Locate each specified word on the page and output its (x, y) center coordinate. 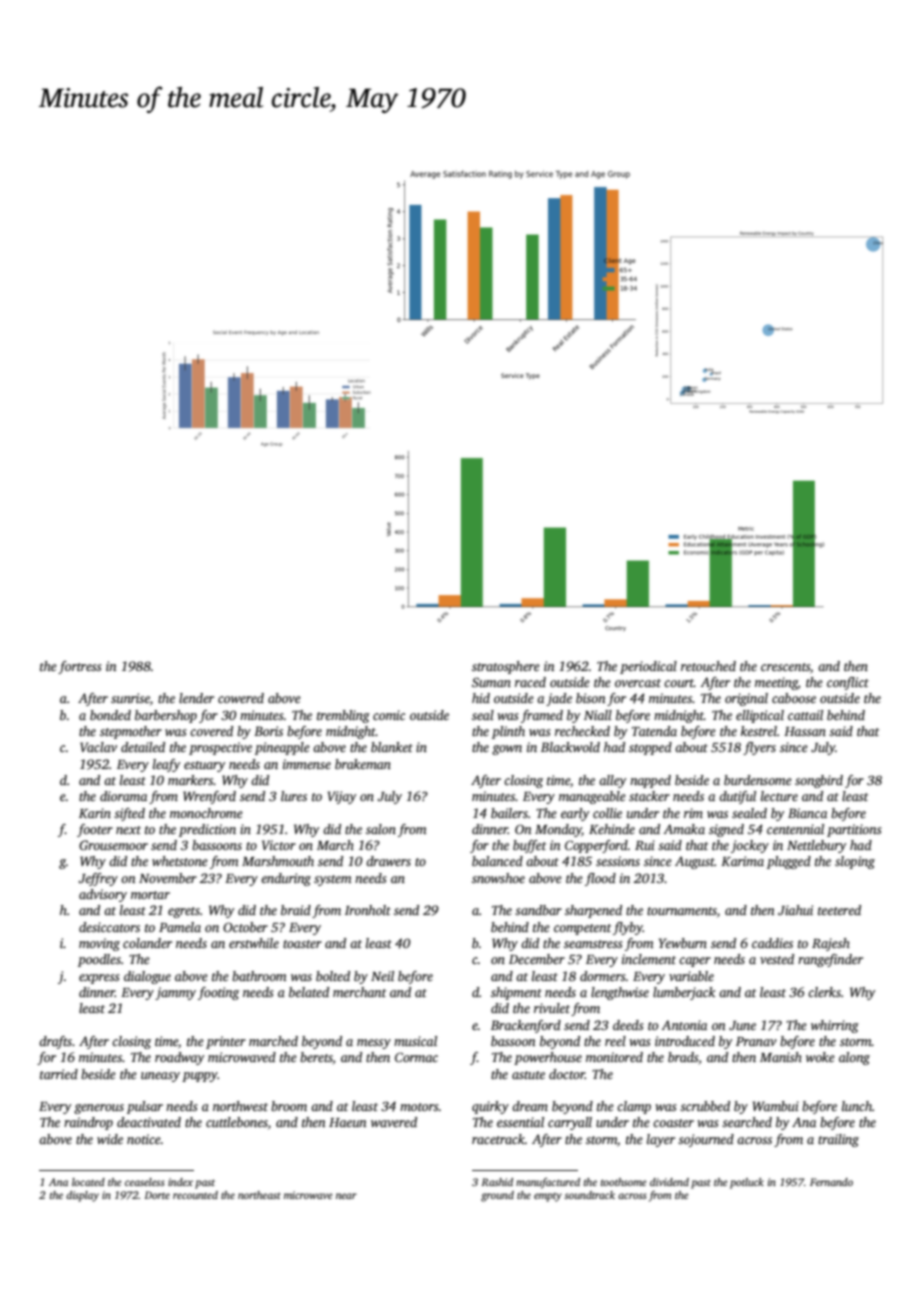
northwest (240, 1106)
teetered (839, 910)
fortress (79, 667)
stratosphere (506, 667)
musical (415, 1041)
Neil (382, 976)
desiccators (109, 927)
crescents (785, 667)
